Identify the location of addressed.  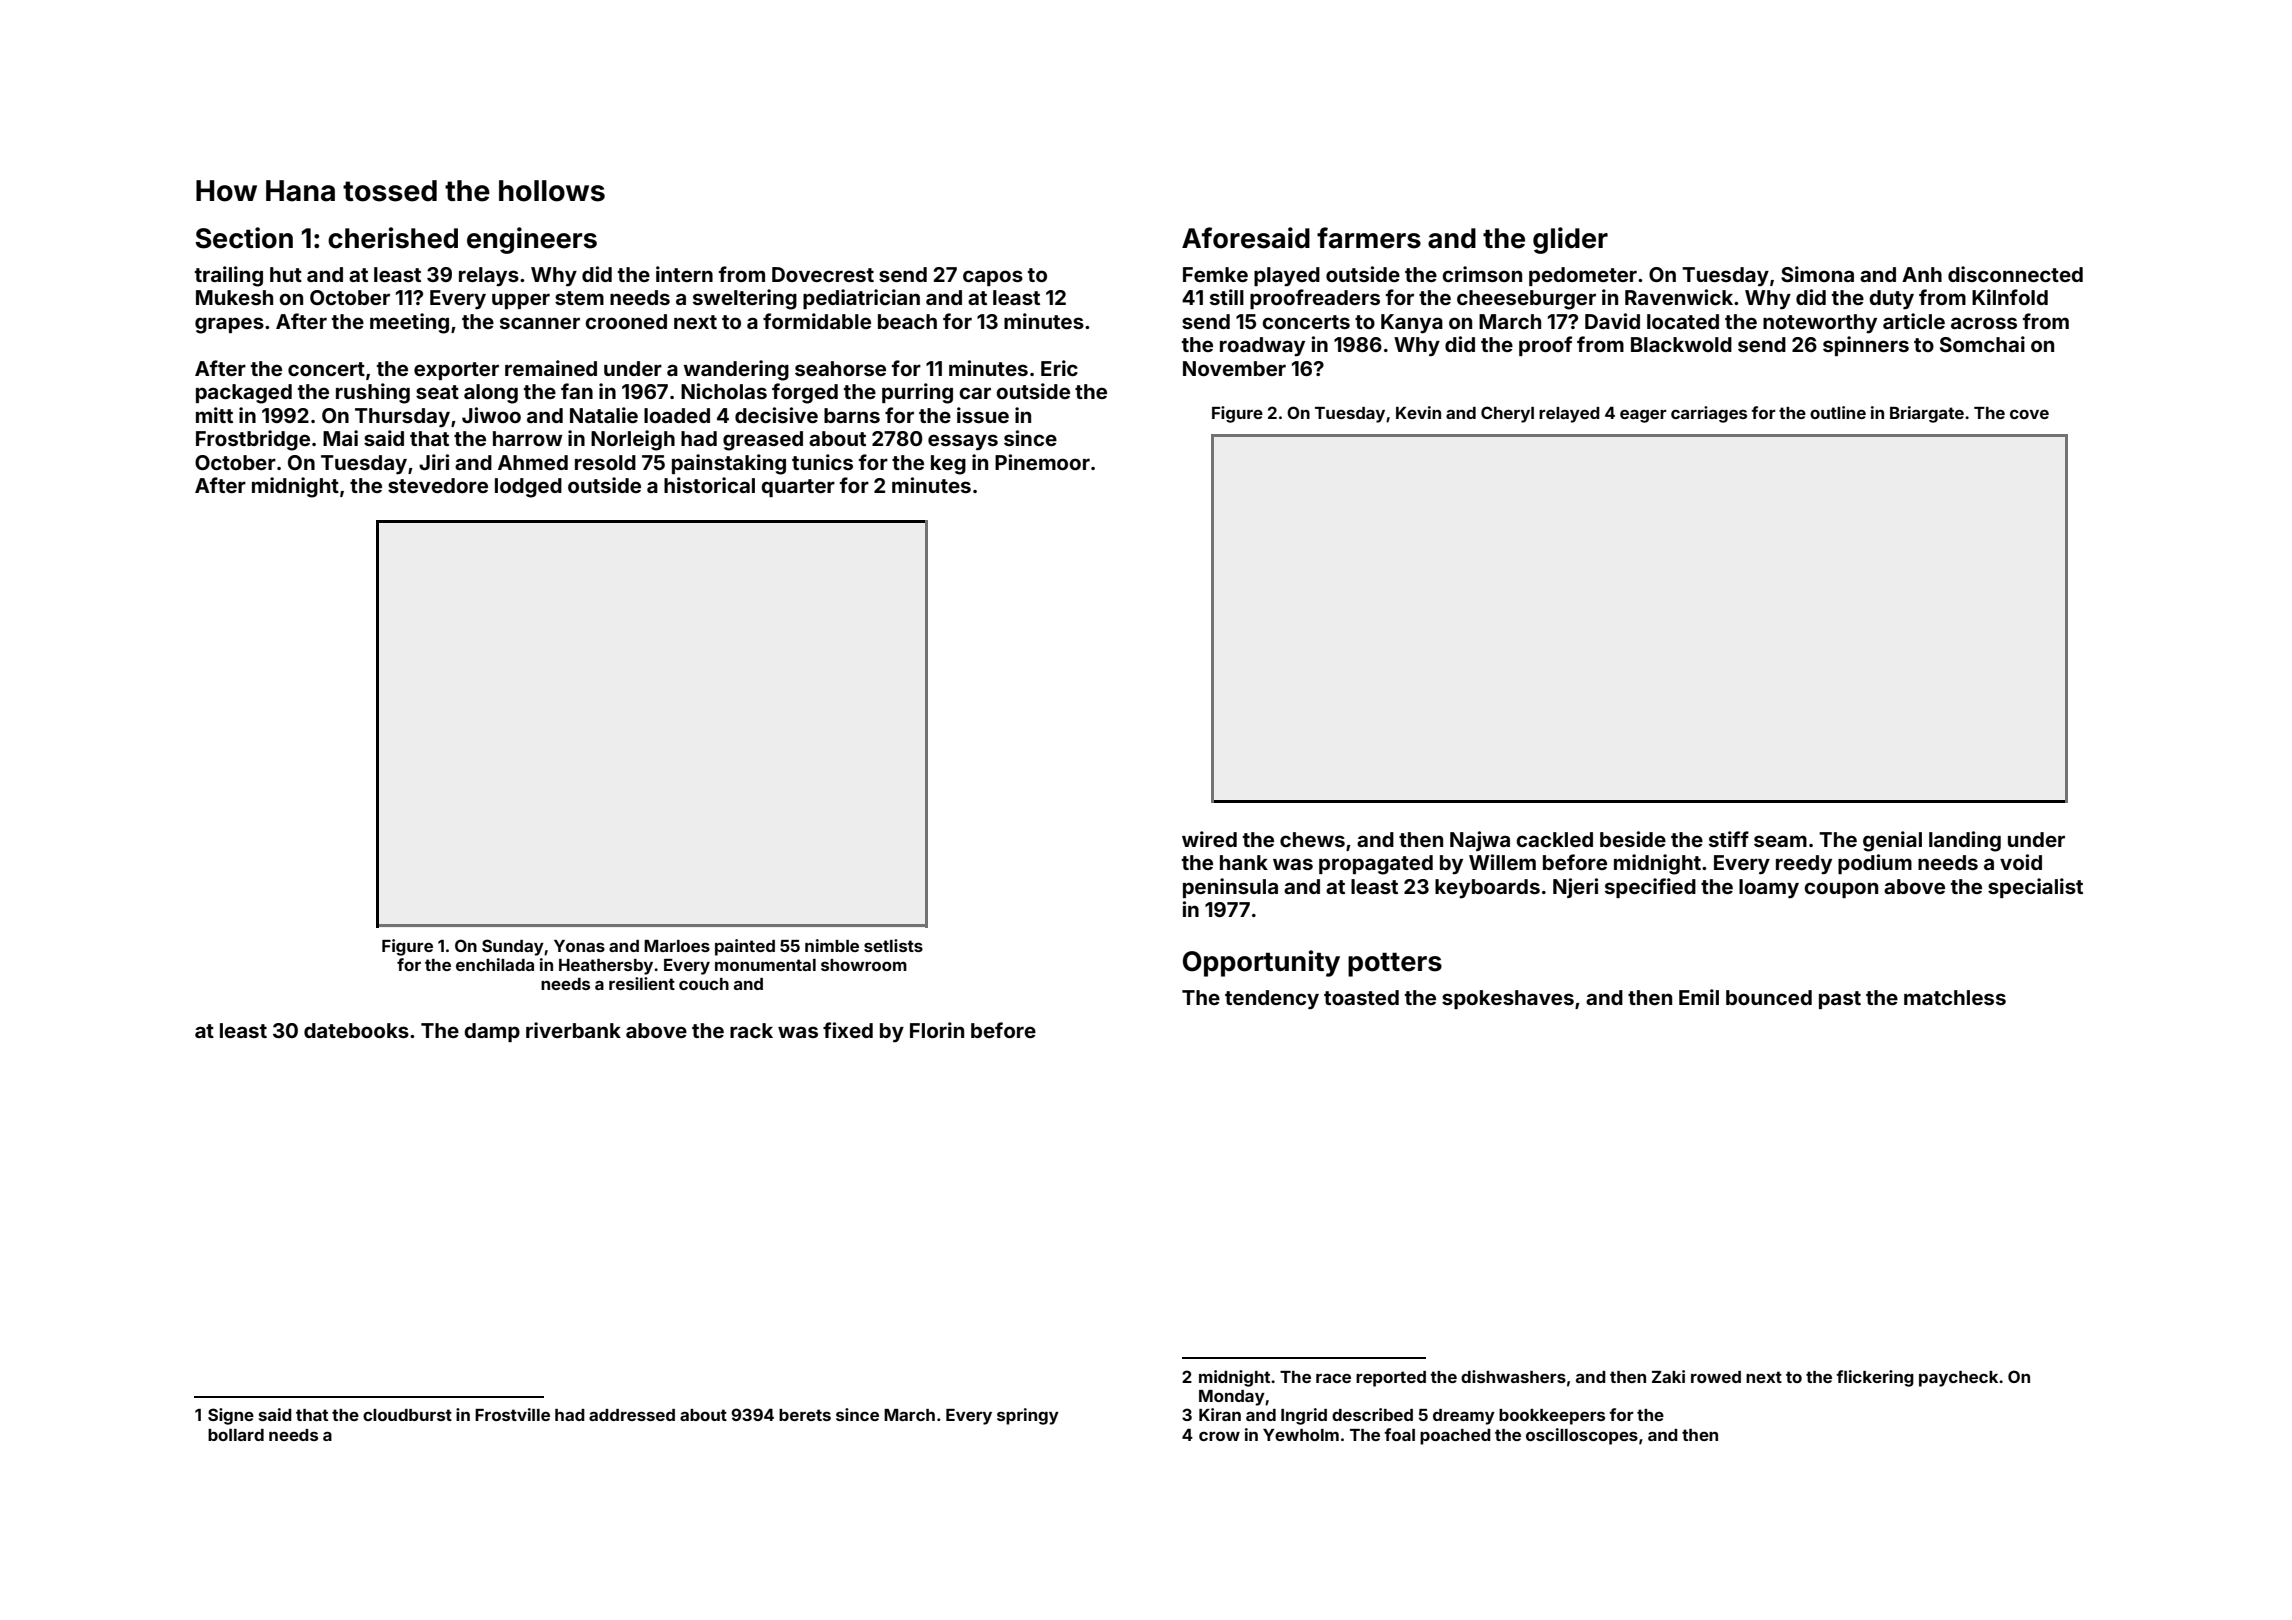
(632, 1415).
